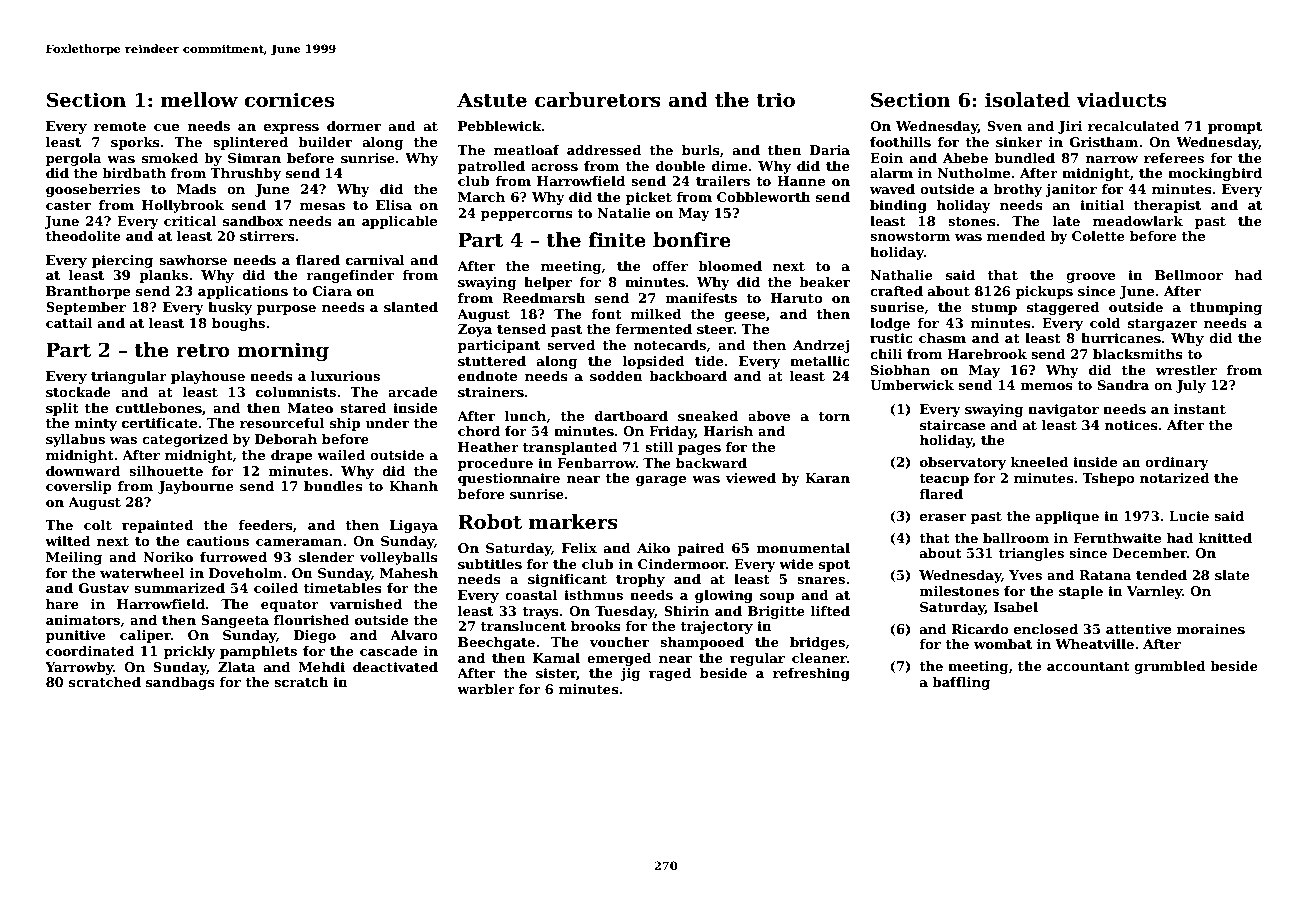 The image size is (1308, 924). Describe the element at coordinates (1117, 538) in the image. I see `Fernthwaite` at that location.
